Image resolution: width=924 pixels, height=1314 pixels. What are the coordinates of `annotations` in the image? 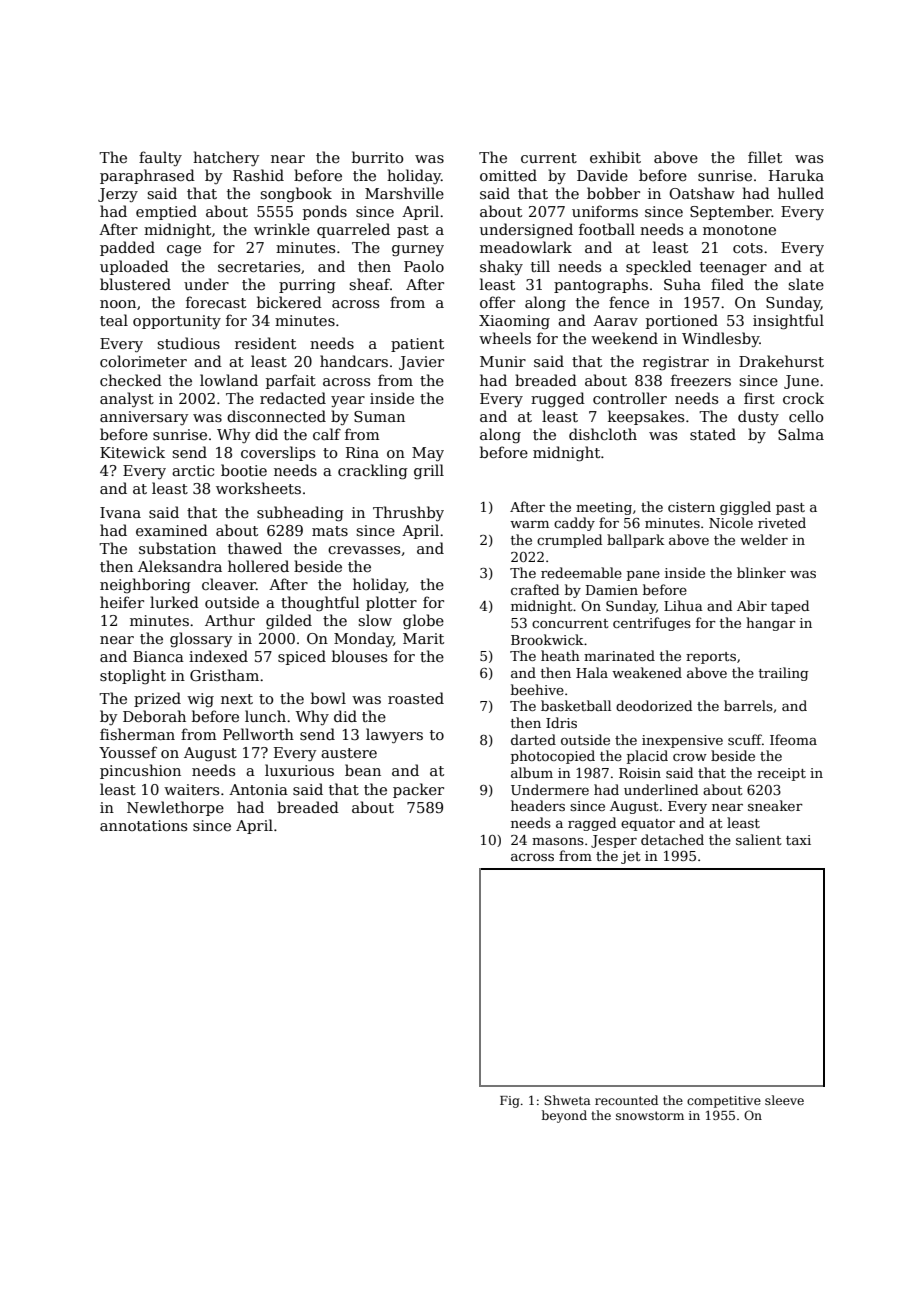 It's located at (143, 825).
